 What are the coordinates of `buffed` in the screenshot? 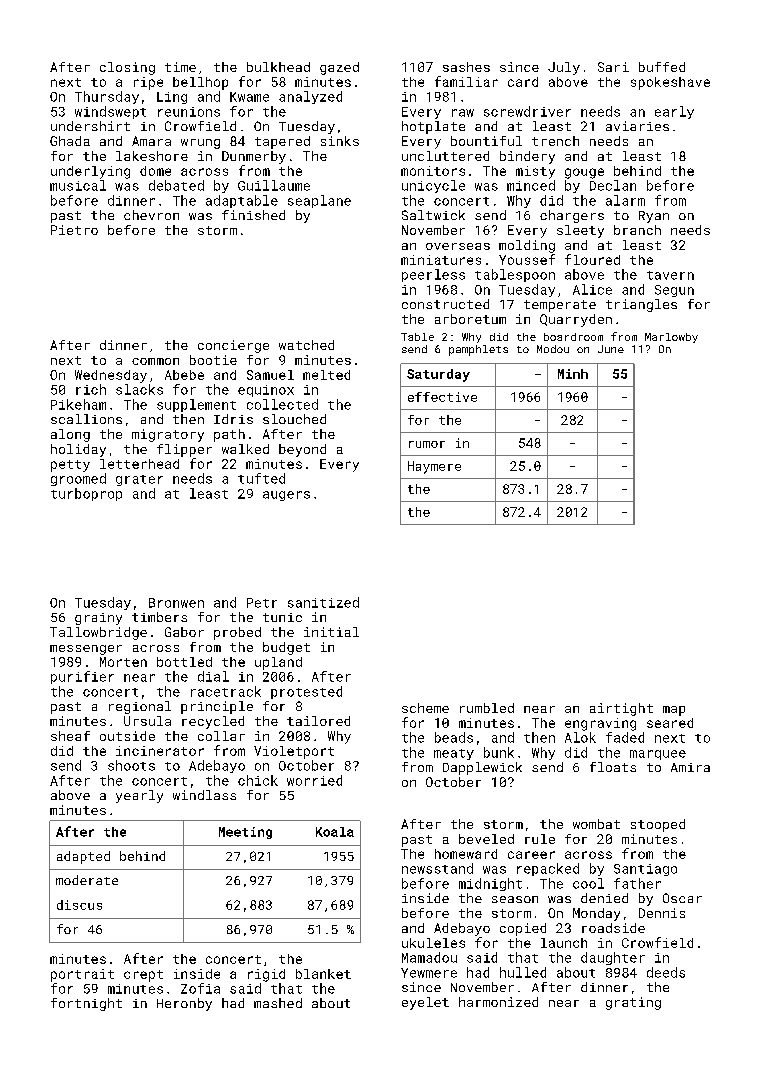 It's located at (662, 67).
